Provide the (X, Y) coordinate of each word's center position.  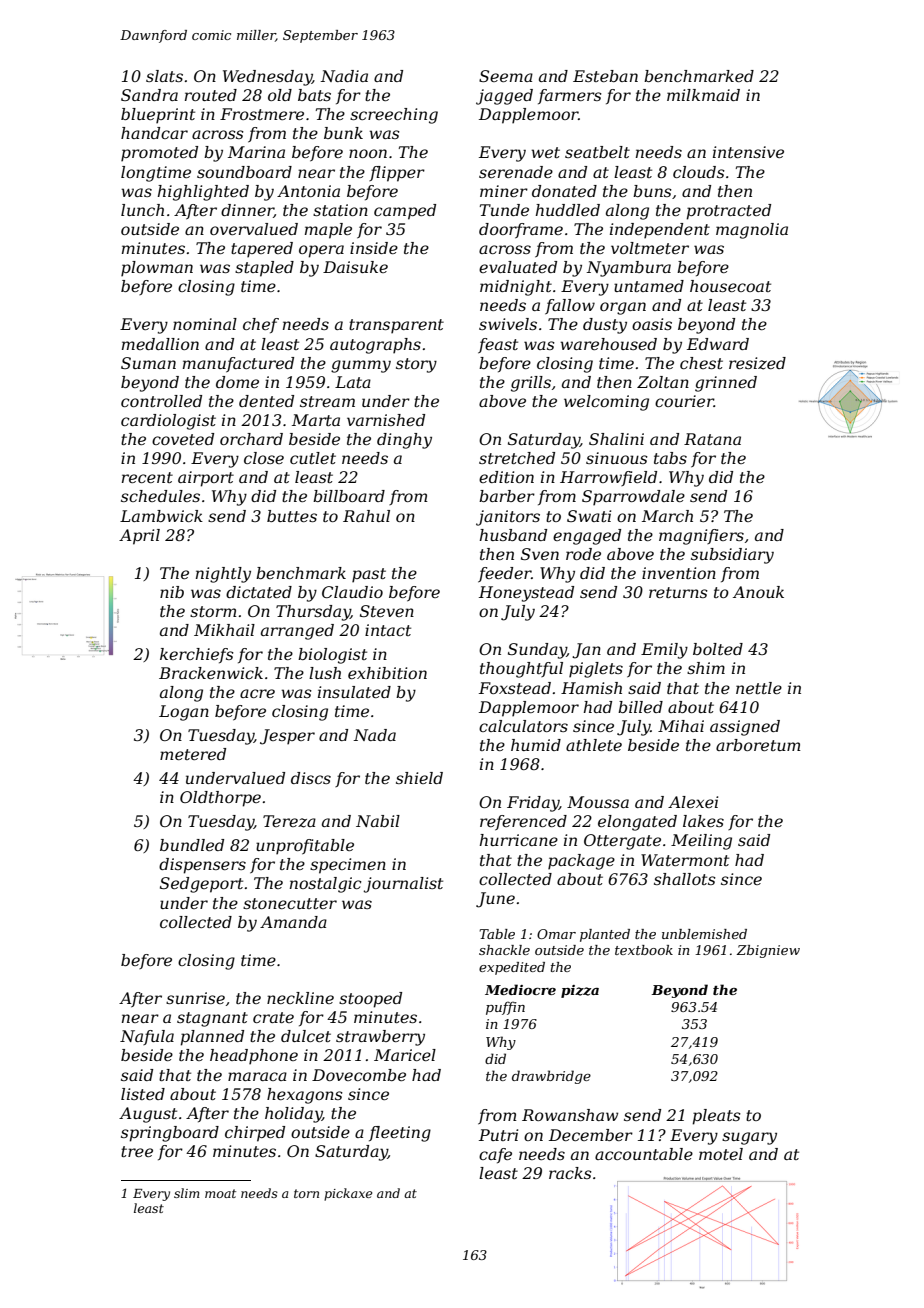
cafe (495, 1155)
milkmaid (703, 95)
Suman (148, 363)
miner (504, 191)
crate (273, 1017)
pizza (580, 991)
